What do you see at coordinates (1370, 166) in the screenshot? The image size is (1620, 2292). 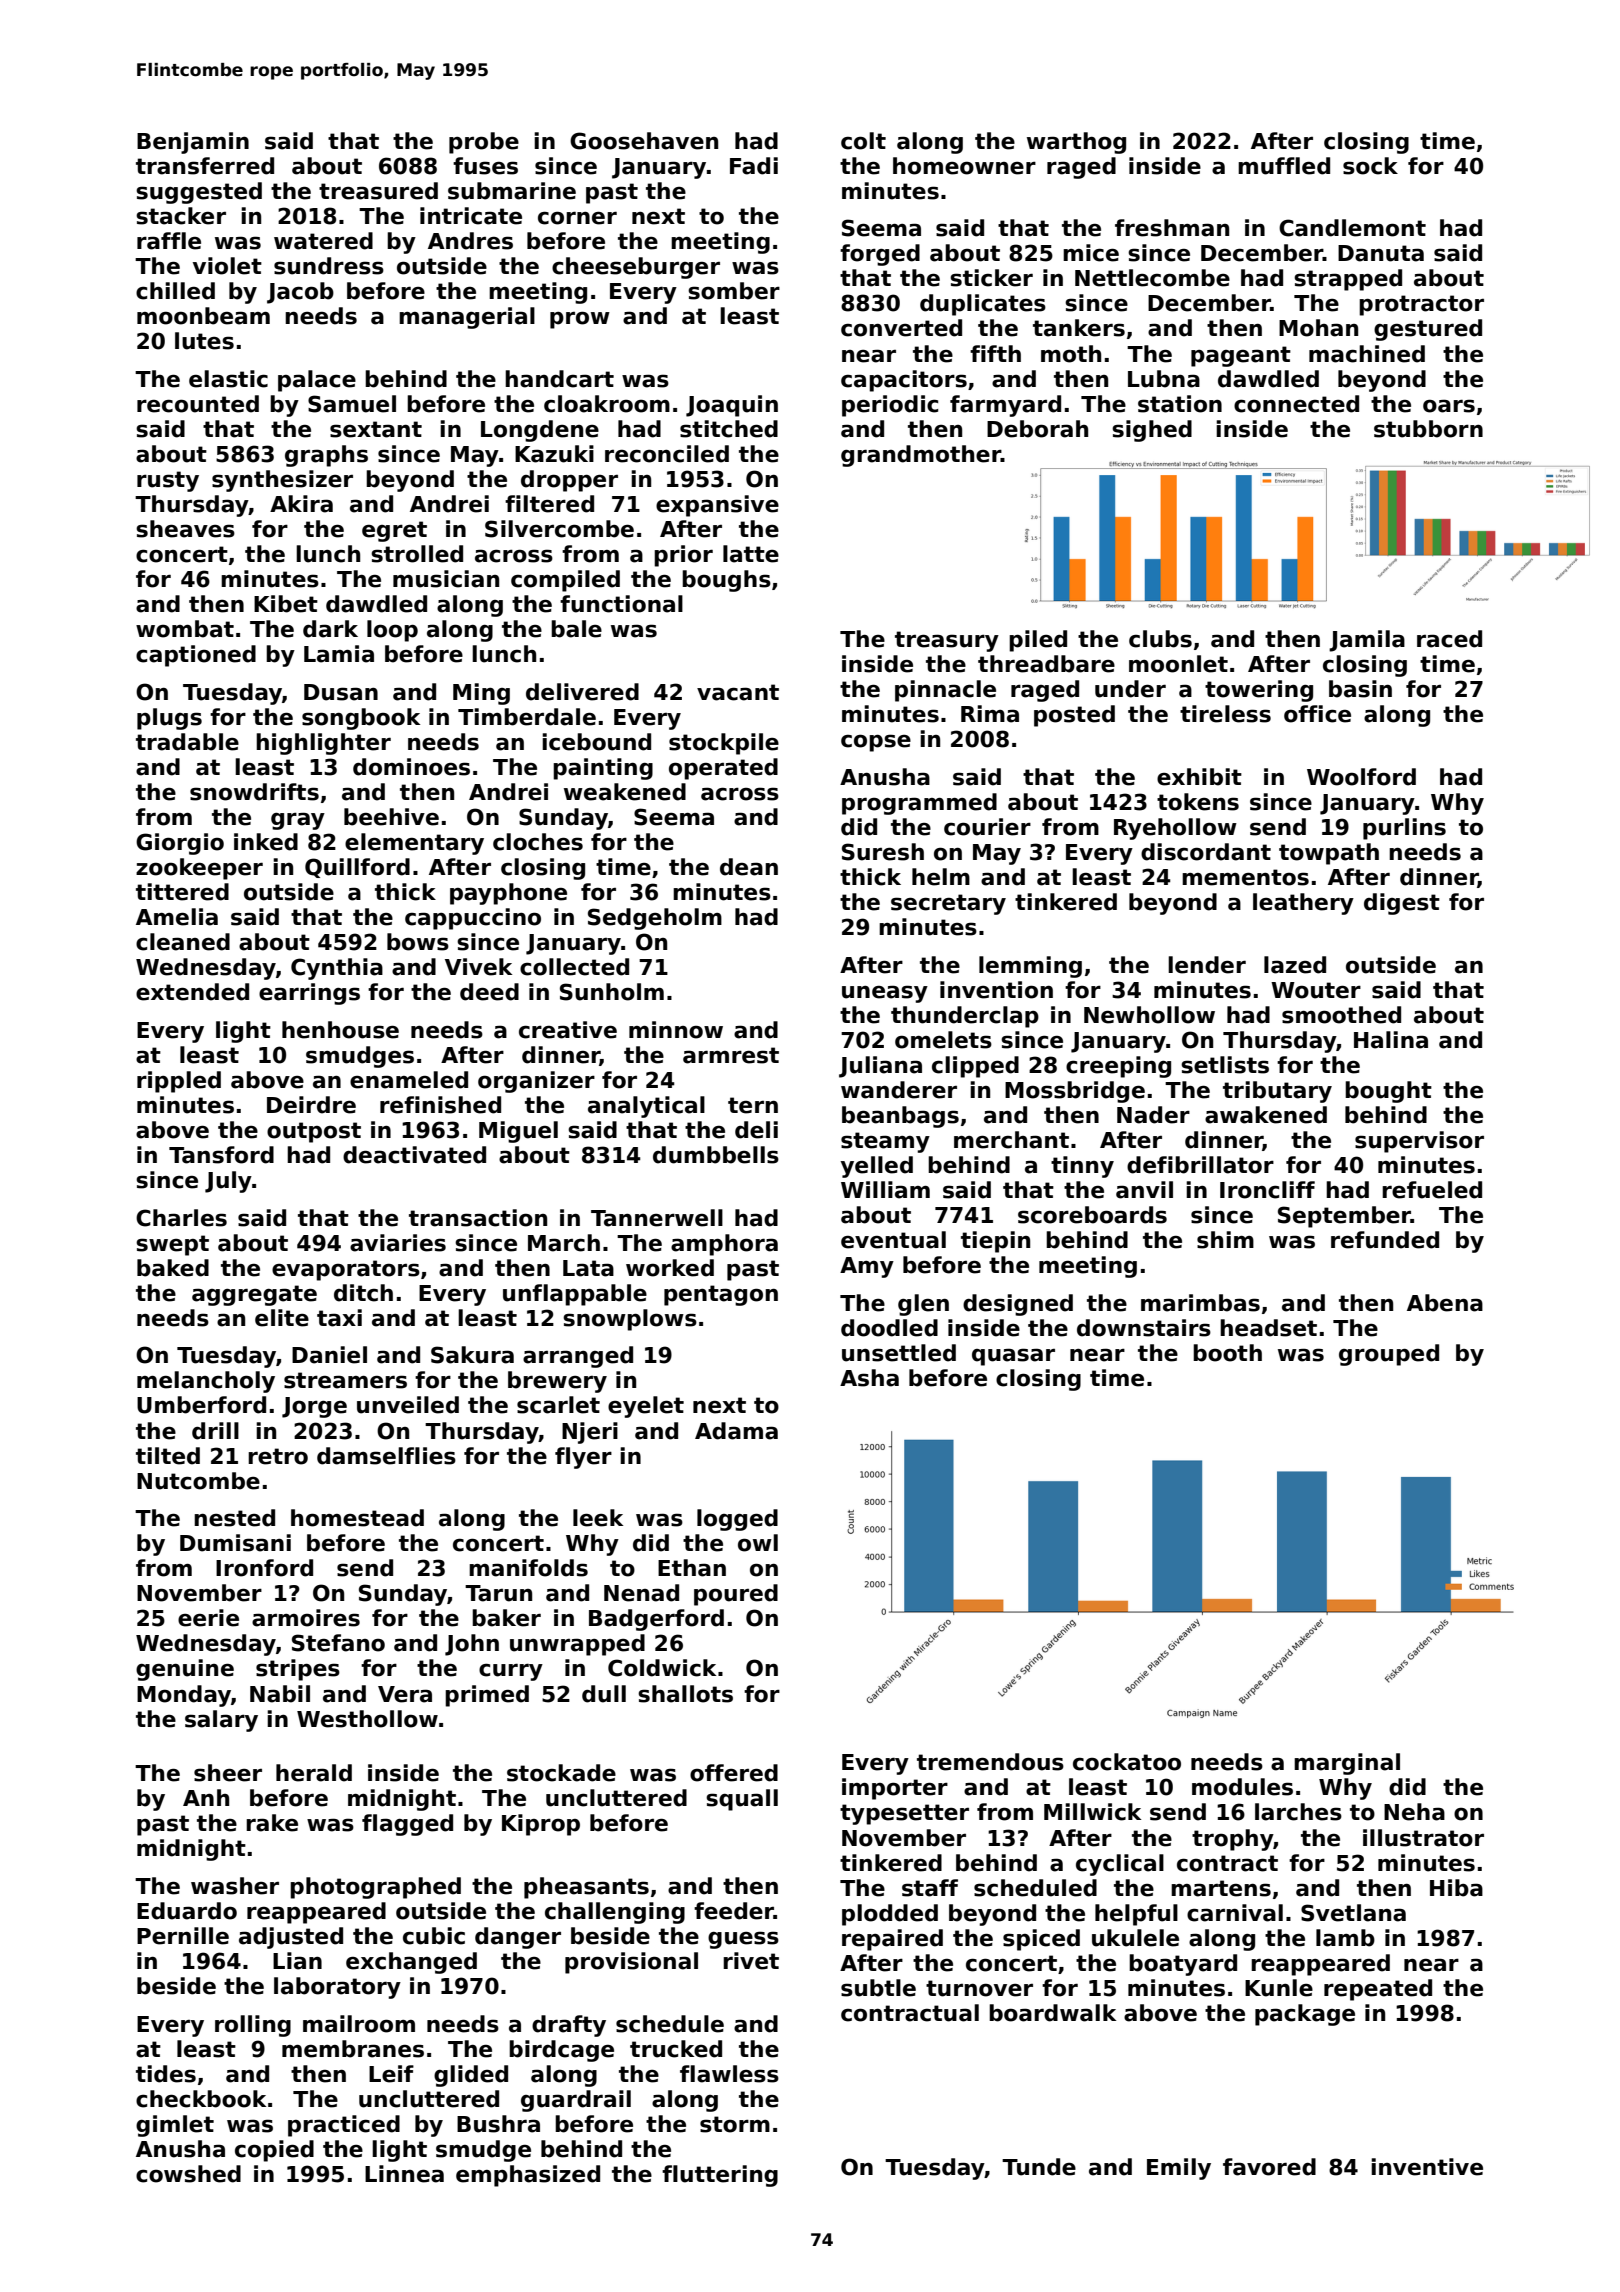 I see `sock` at bounding box center [1370, 166].
